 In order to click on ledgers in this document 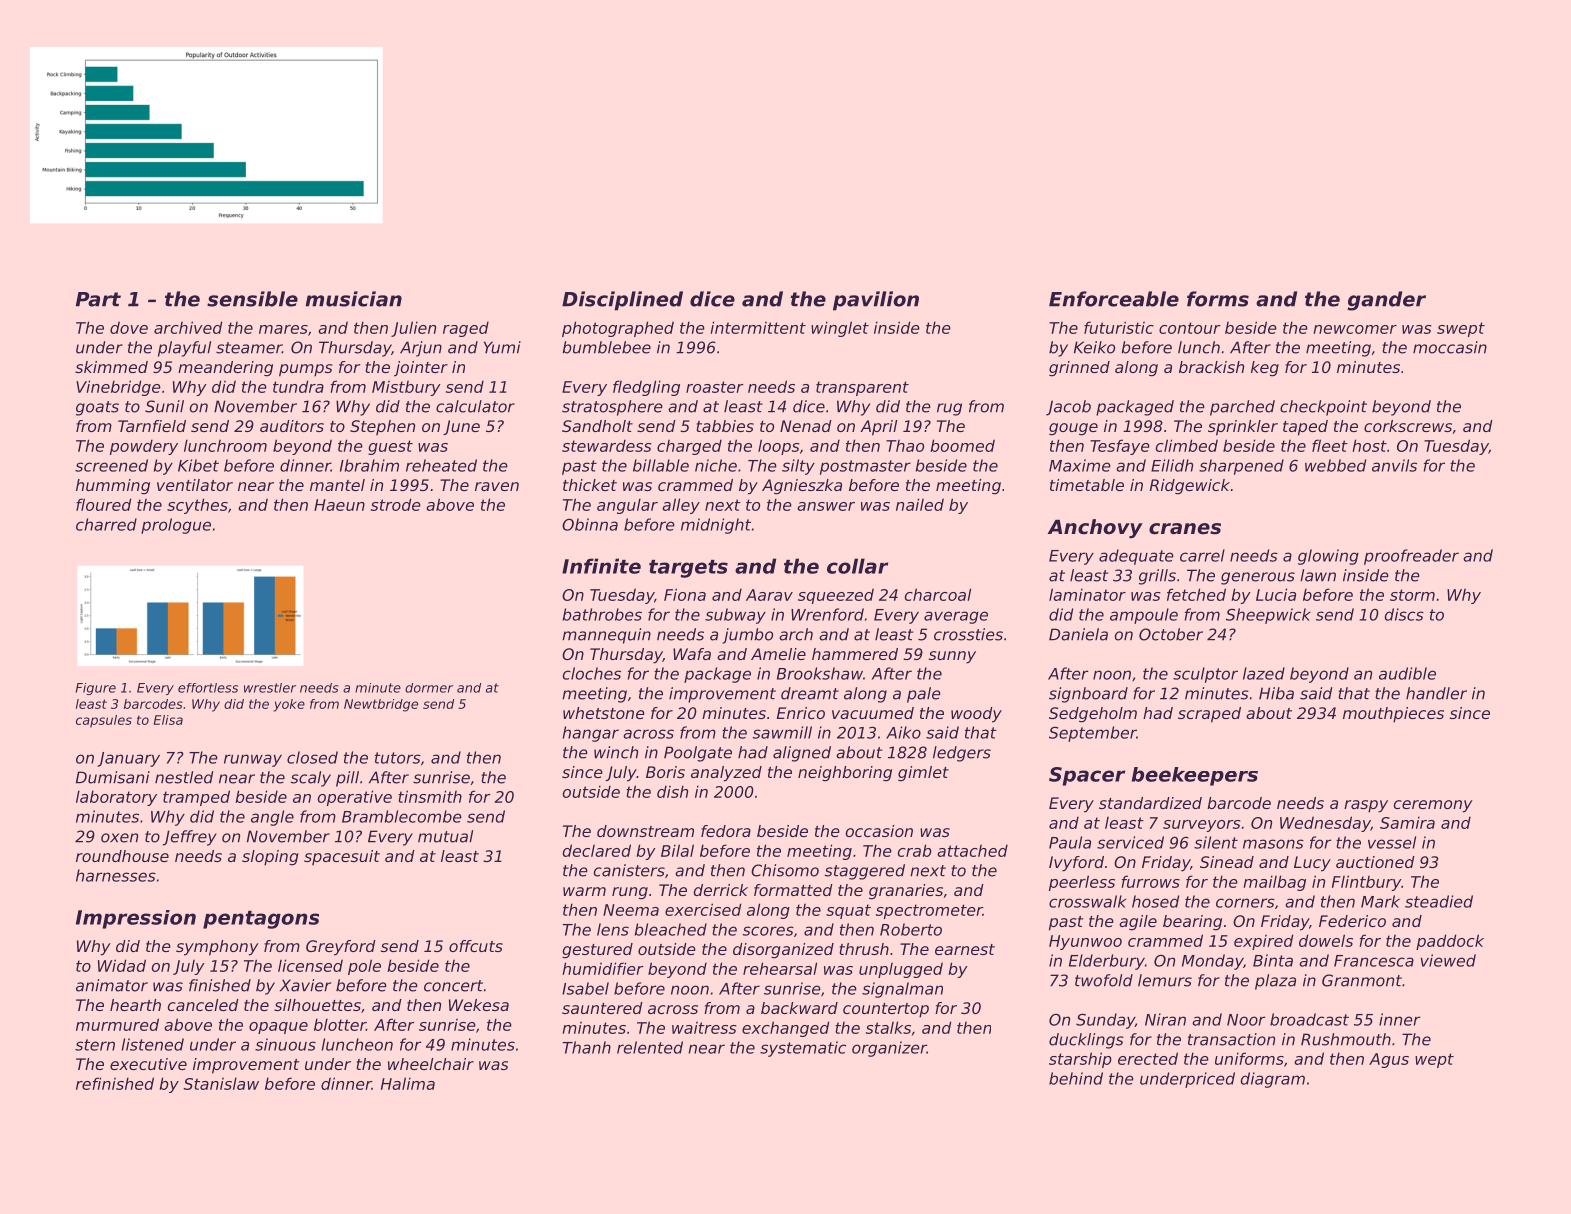, I will do `click(962, 754)`.
